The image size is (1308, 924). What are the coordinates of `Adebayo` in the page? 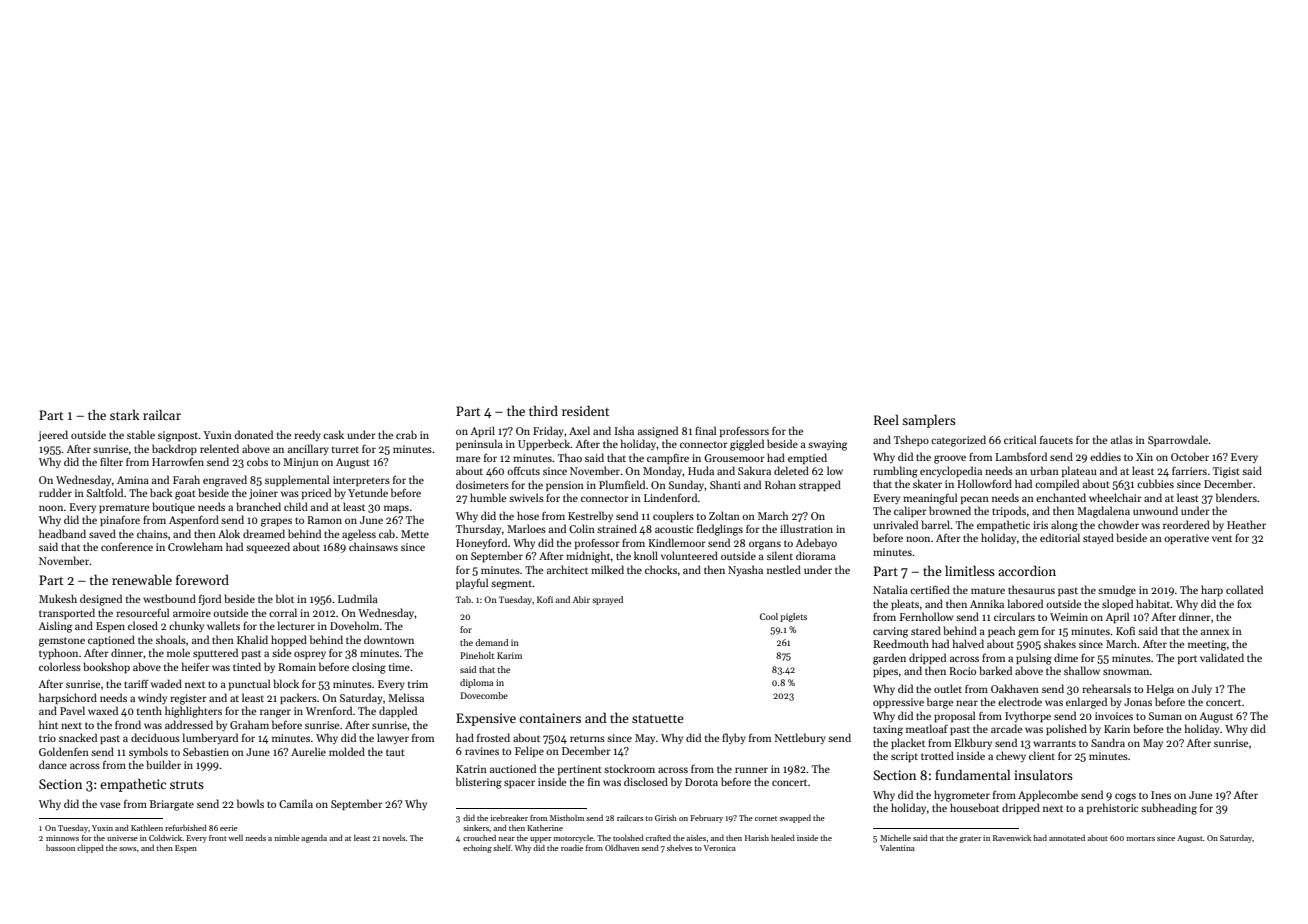 It's located at (816, 543).
